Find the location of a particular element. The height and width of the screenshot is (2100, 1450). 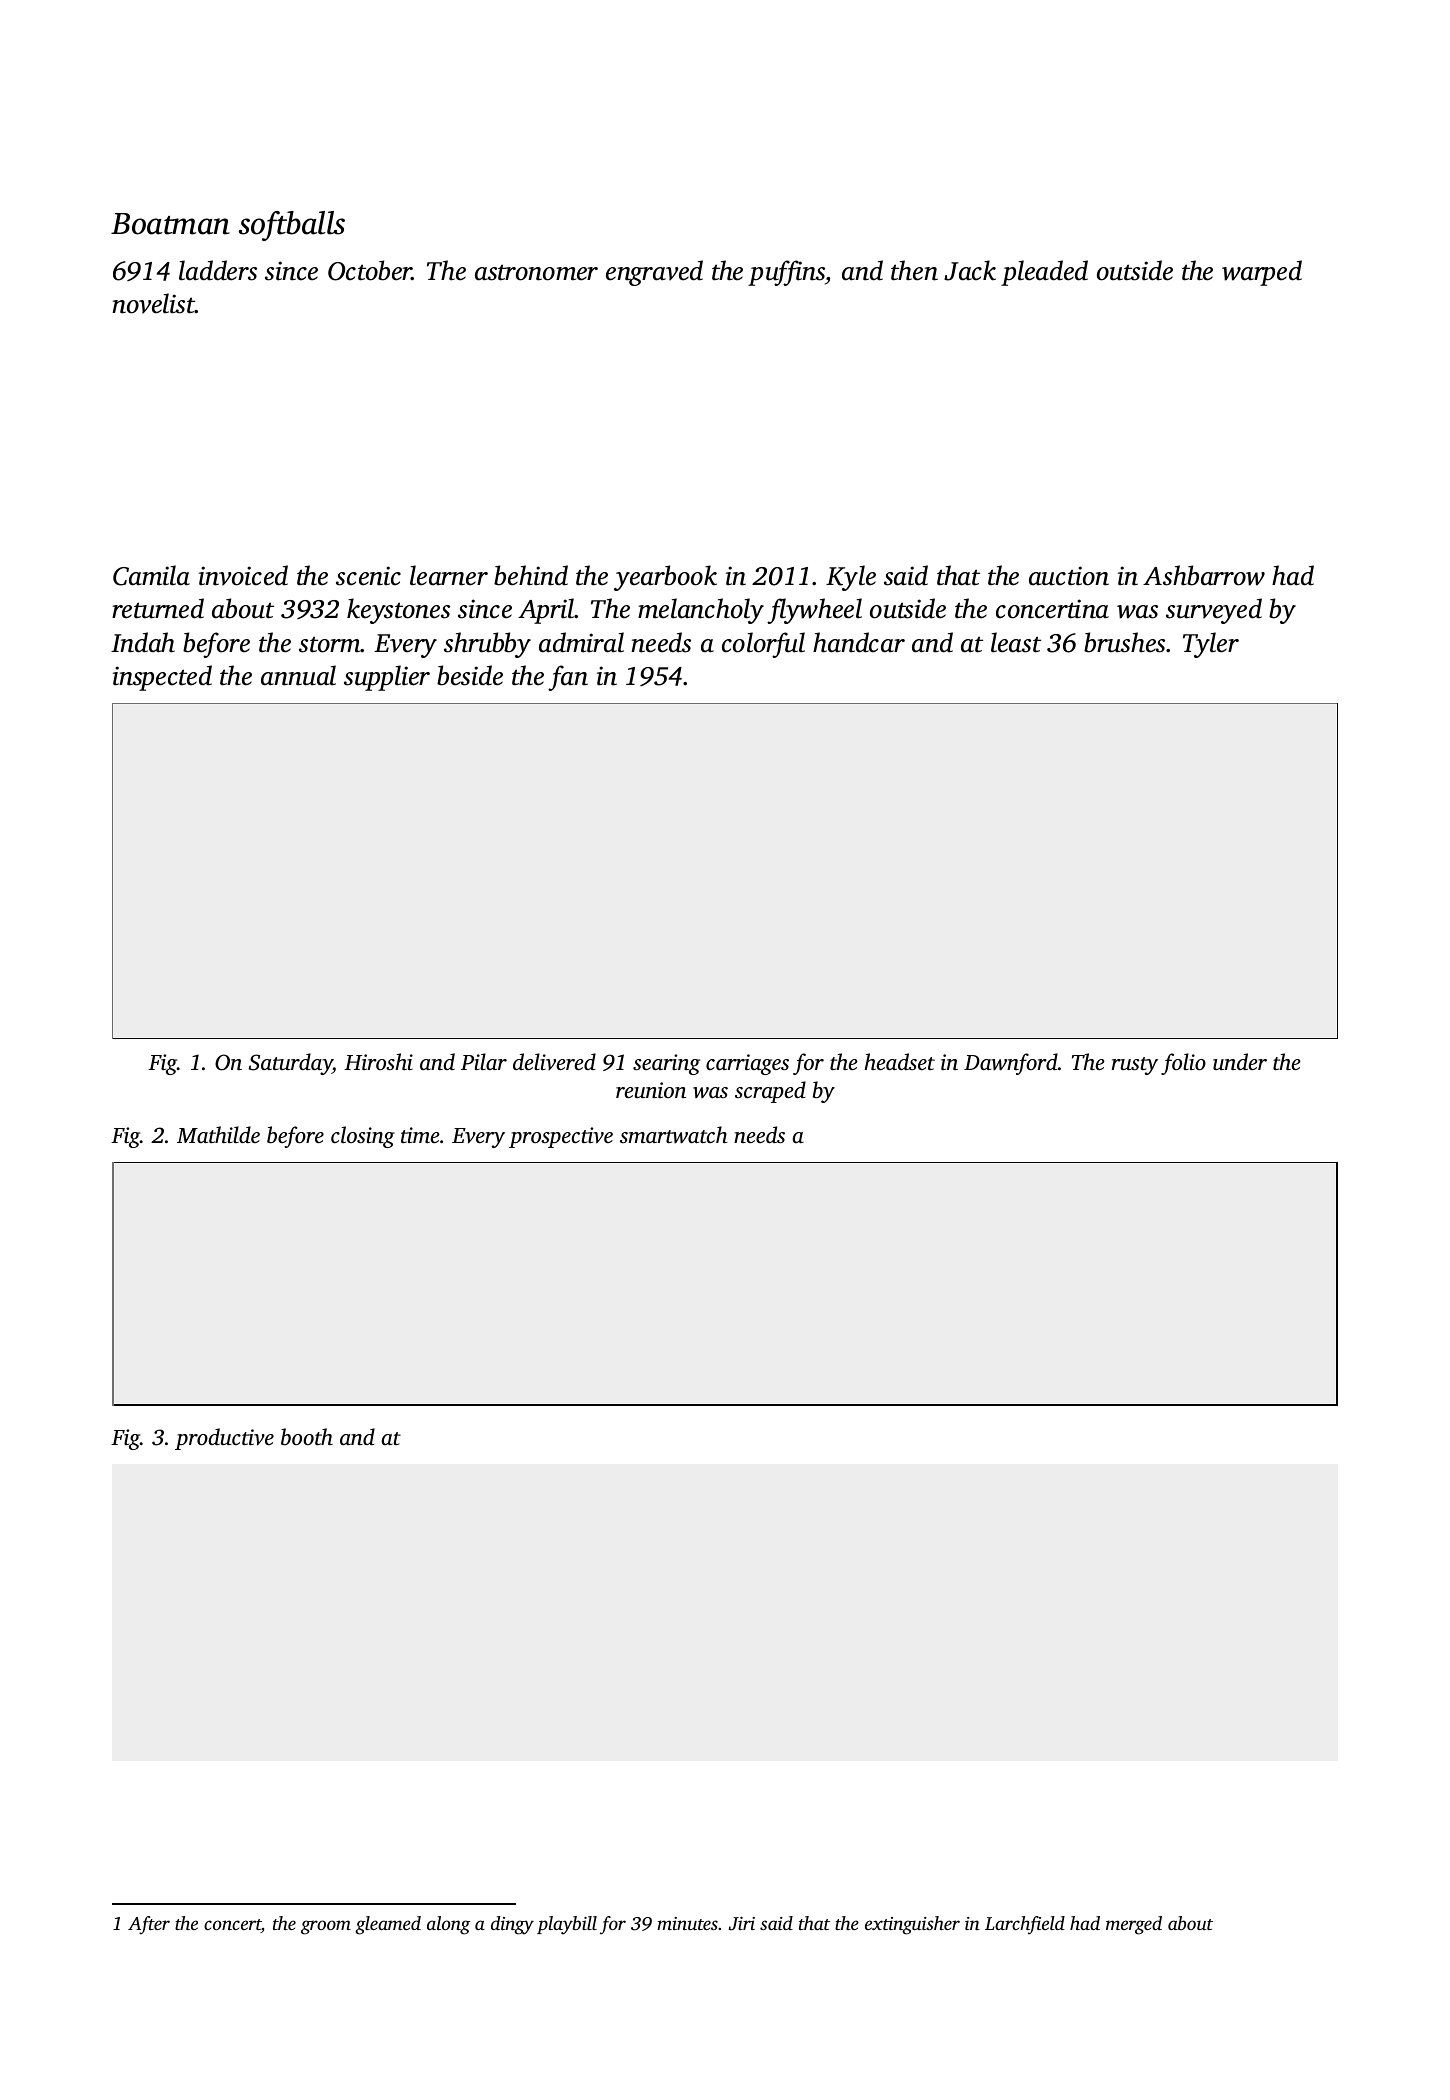

pleaded is located at coordinates (1044, 273).
